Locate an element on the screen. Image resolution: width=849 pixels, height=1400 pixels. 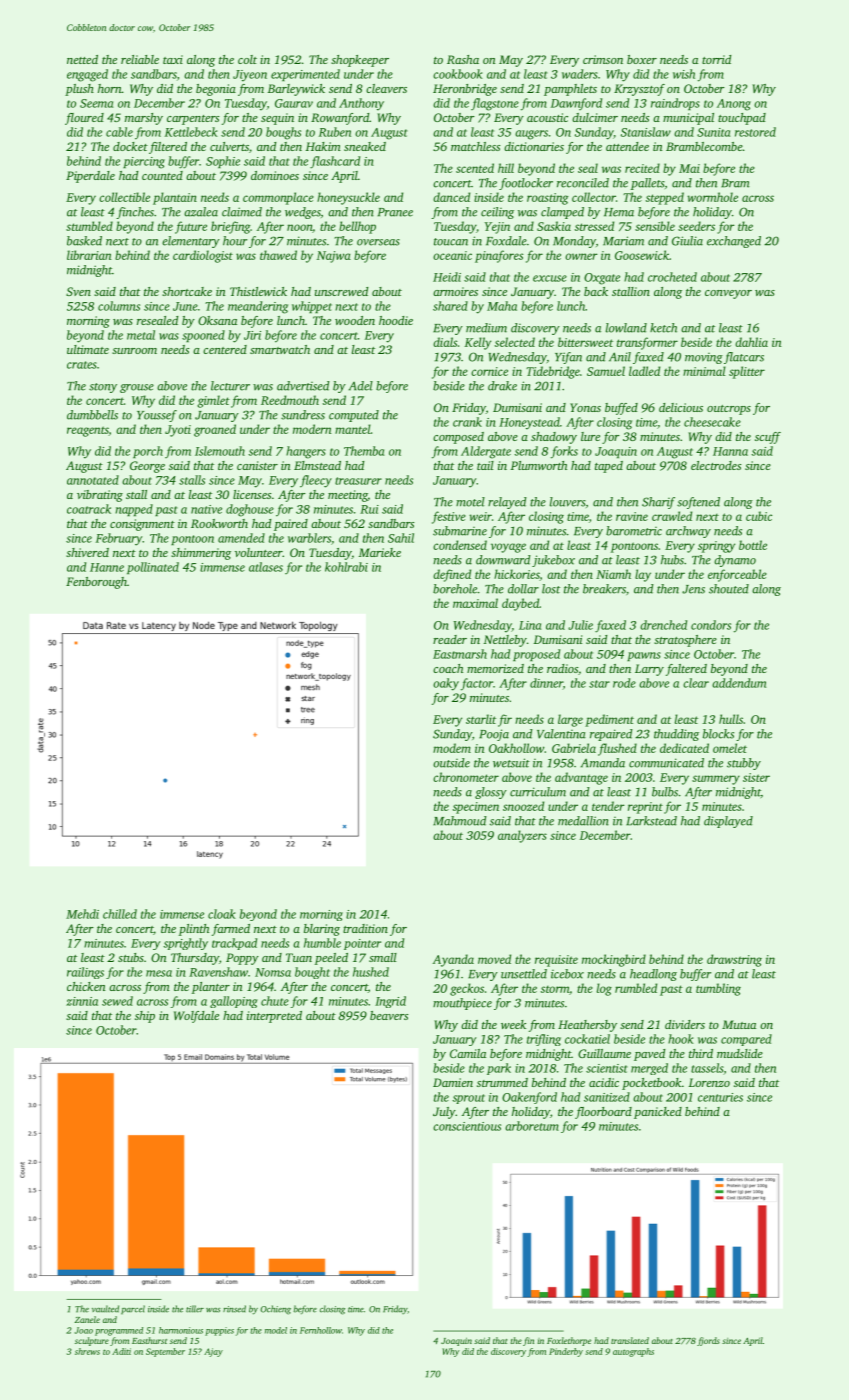
festive is located at coordinates (449, 517).
